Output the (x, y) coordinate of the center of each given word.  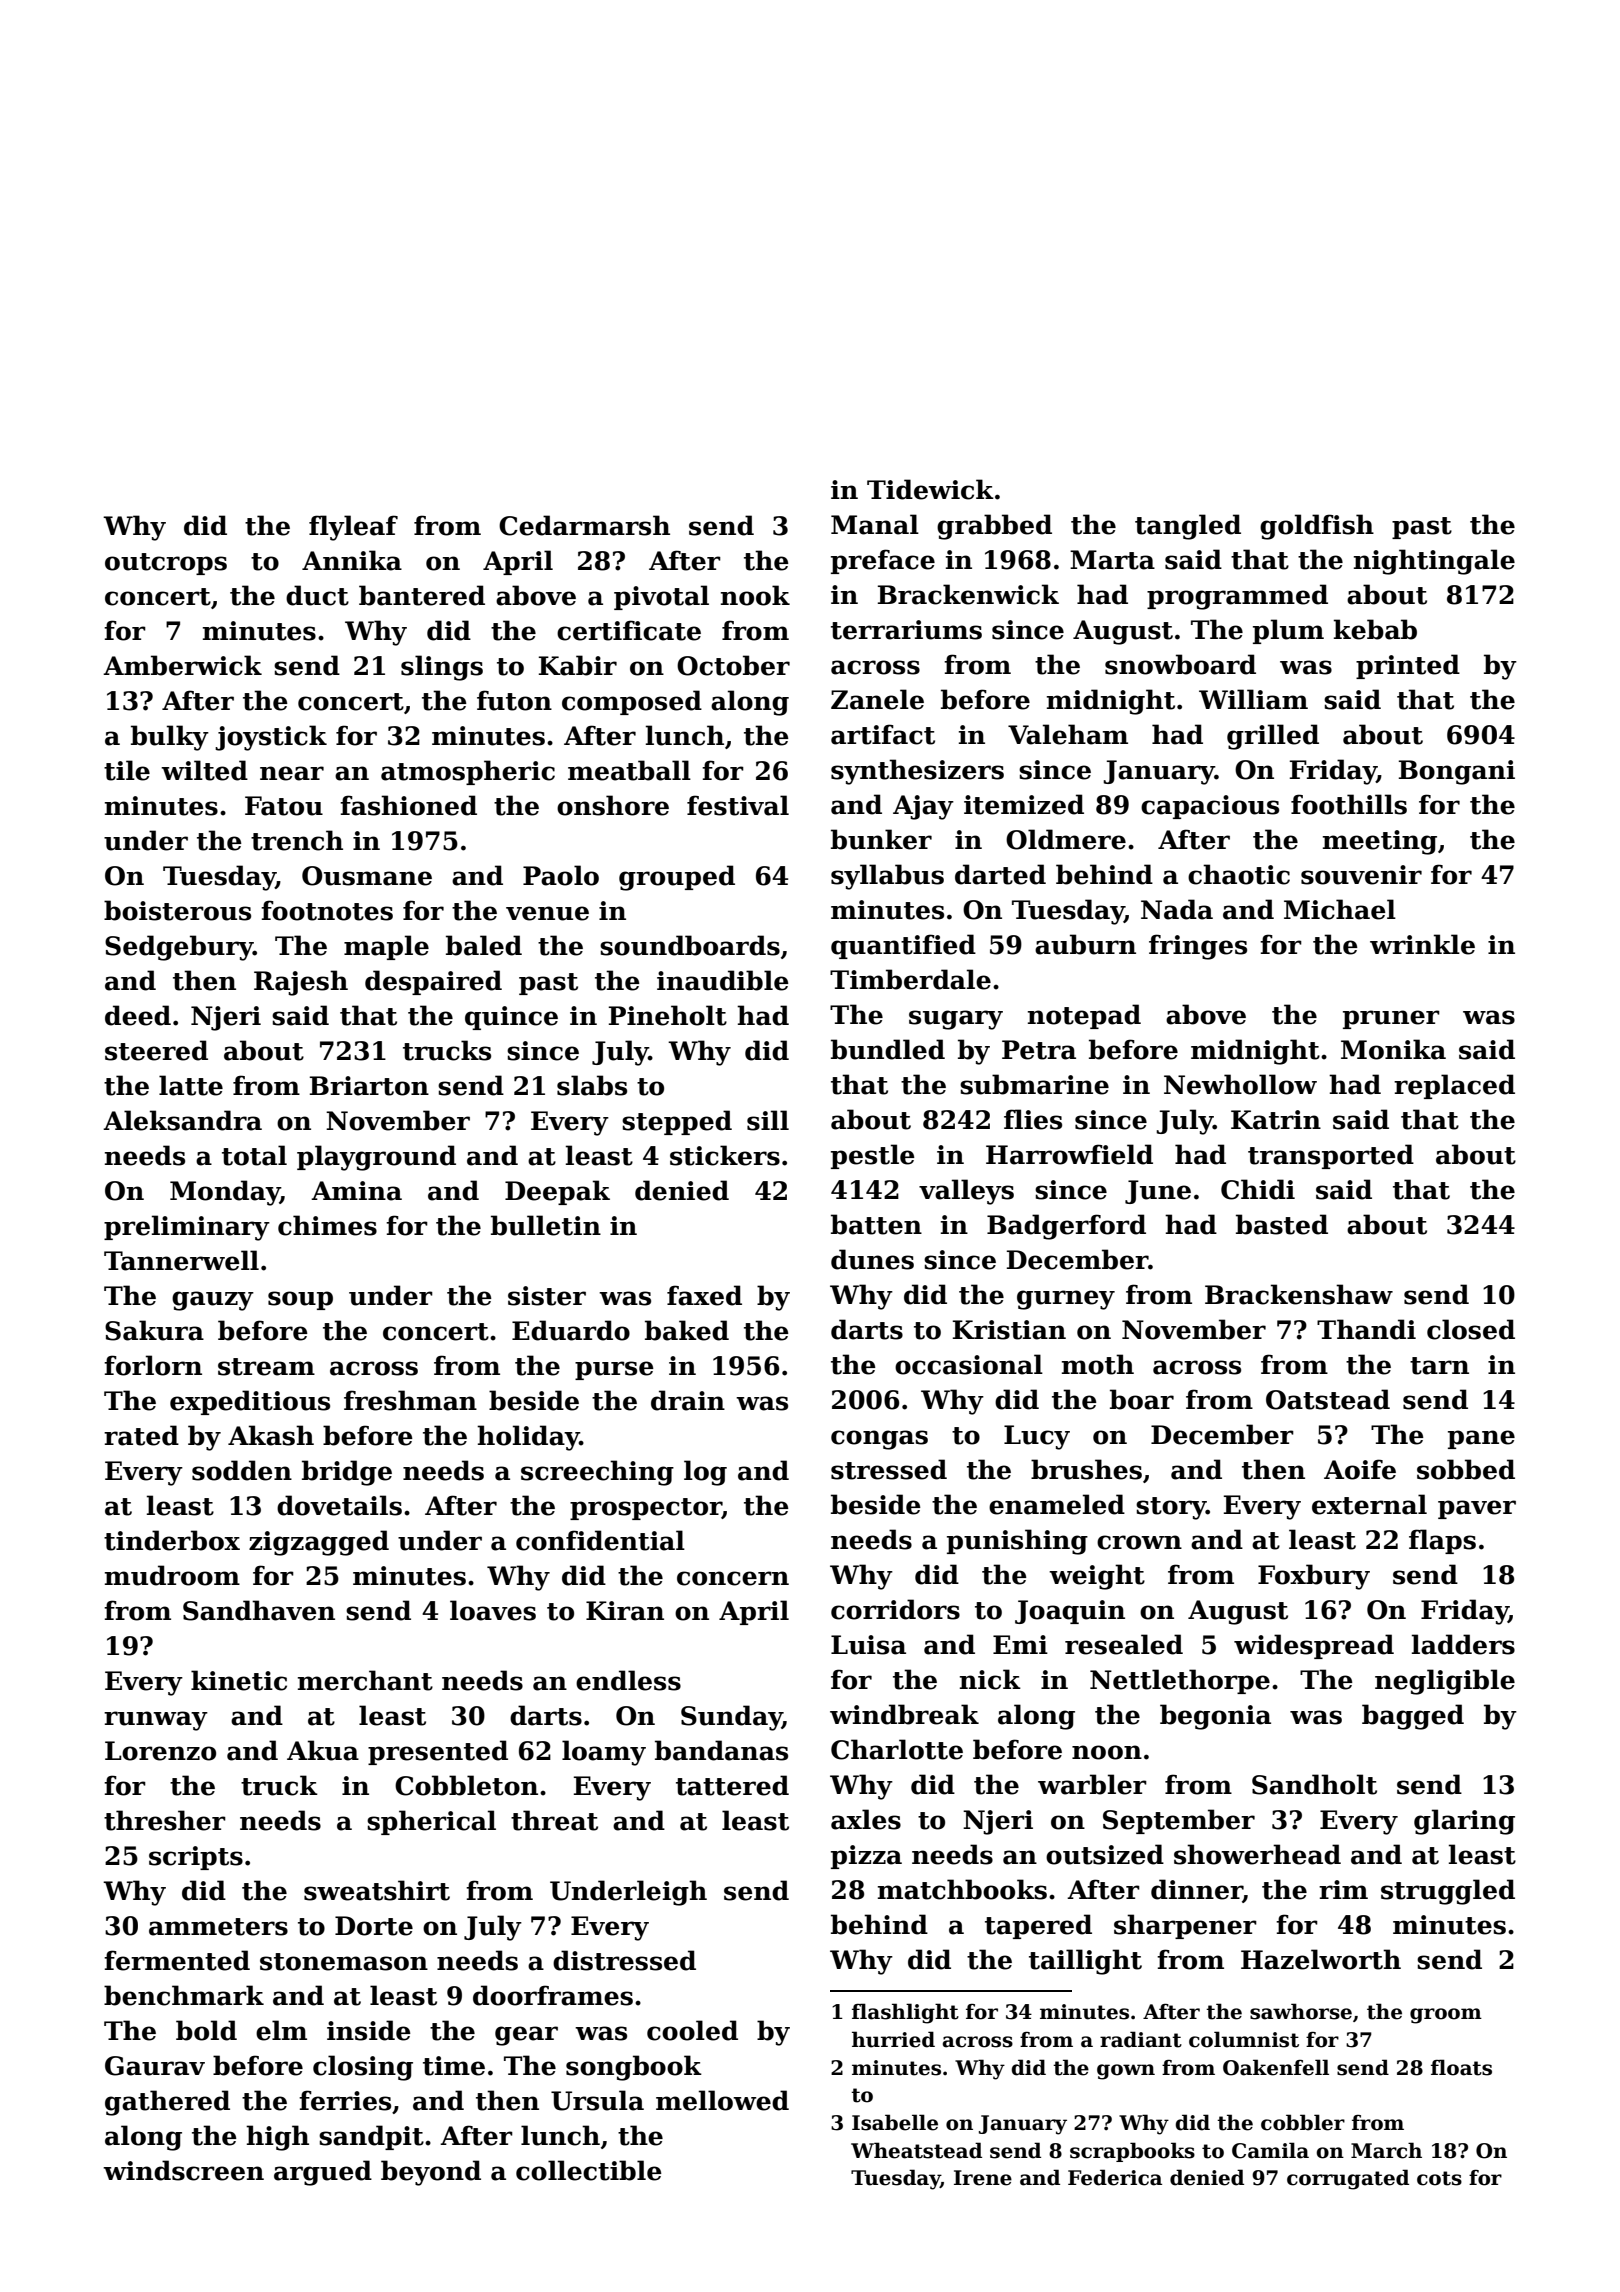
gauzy (213, 1301)
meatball (629, 770)
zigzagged (319, 1543)
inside (369, 2030)
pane (1481, 1439)
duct (317, 595)
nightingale (1434, 562)
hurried (893, 2039)
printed (1408, 666)
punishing (1017, 1542)
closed (1471, 1329)
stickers (725, 1155)
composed (632, 702)
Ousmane (367, 876)
